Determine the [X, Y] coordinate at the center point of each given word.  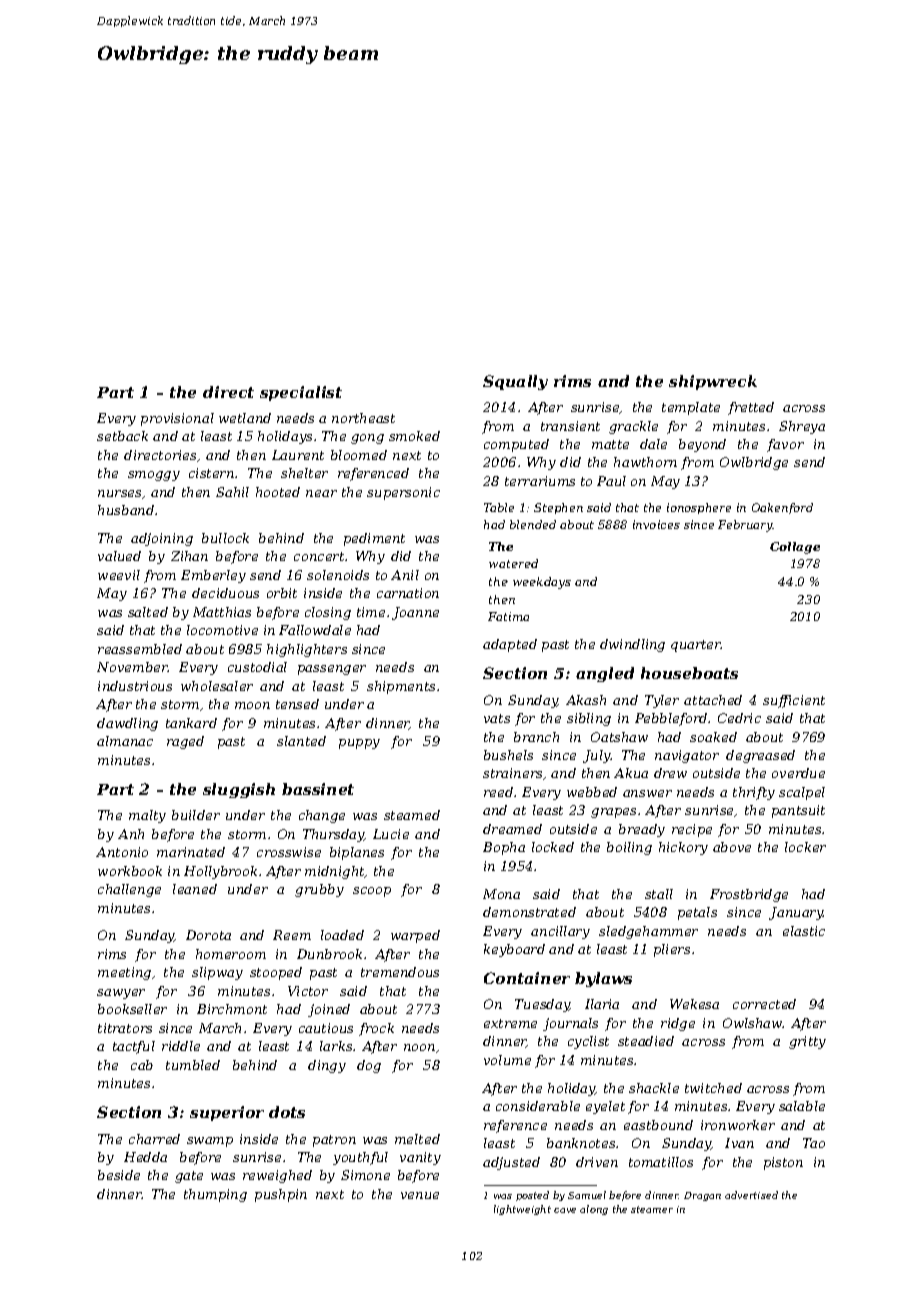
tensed [297, 704]
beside [119, 1175]
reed [498, 792]
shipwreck [713, 382]
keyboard [514, 950]
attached [713, 700]
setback [122, 436]
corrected [764, 1004]
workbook [130, 871]
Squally [515, 382]
